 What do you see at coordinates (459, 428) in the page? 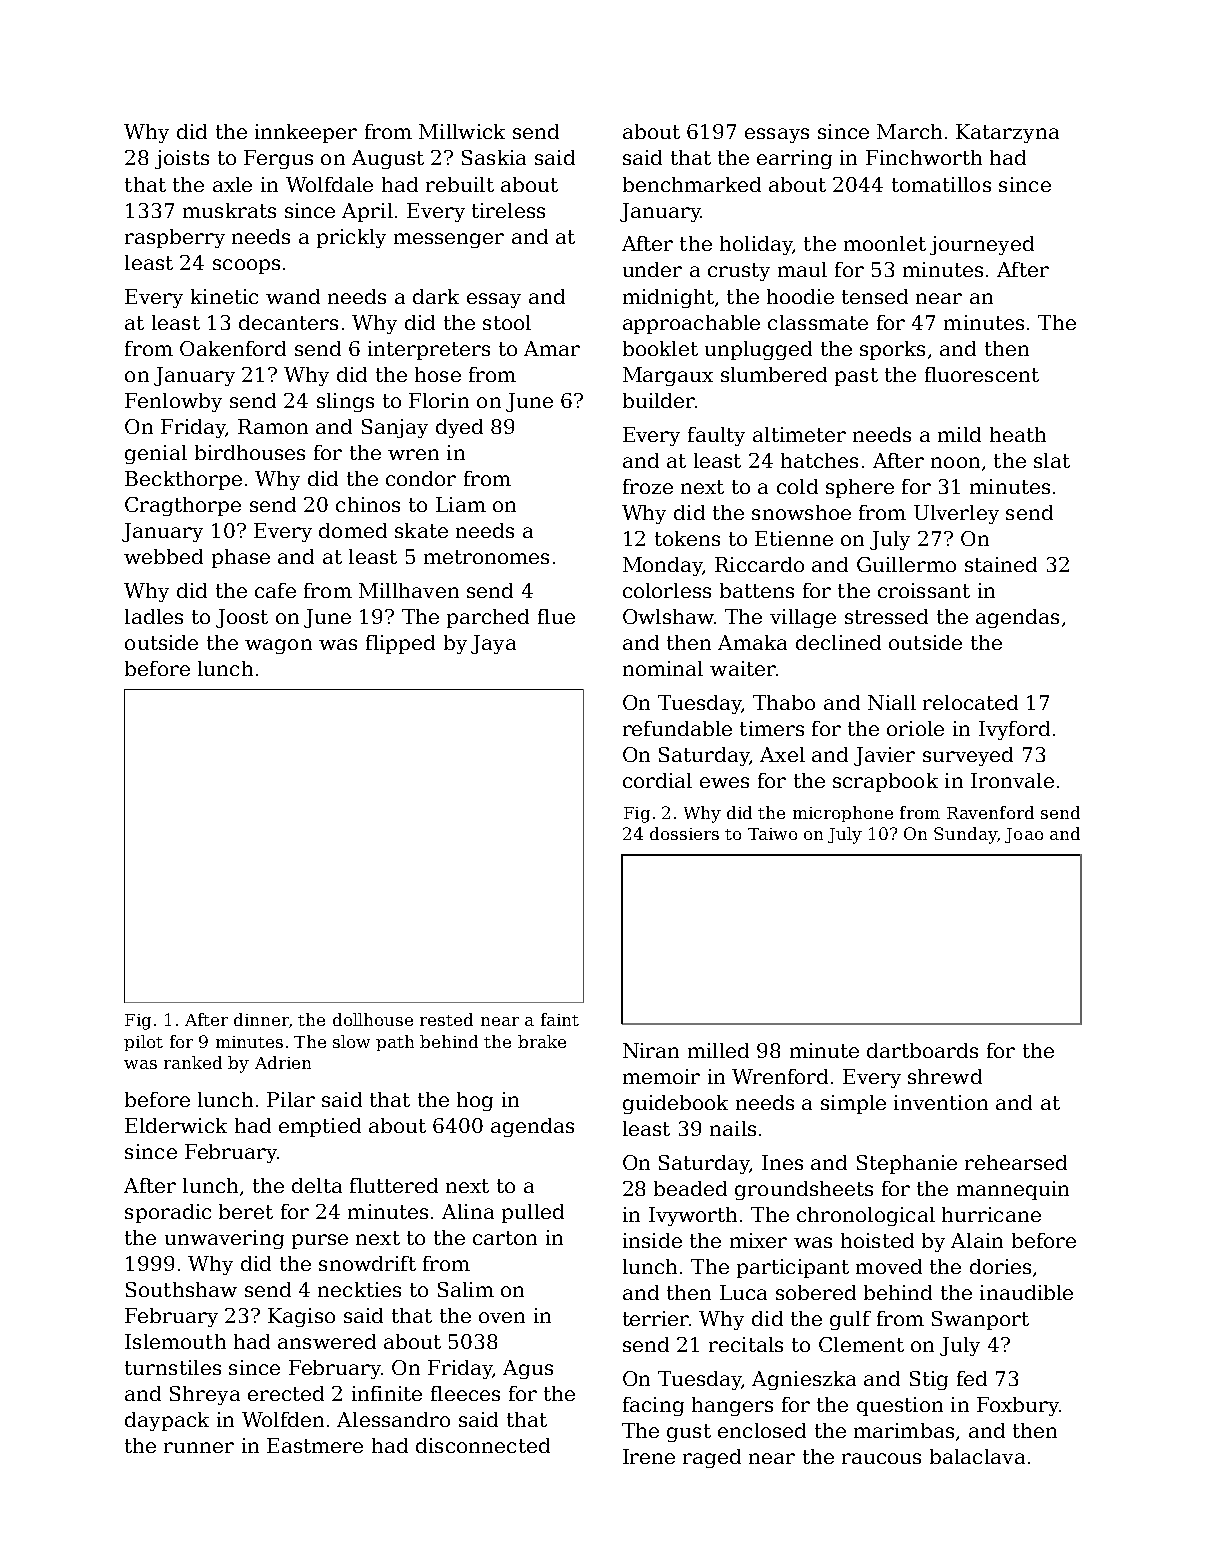
I see `dyed` at bounding box center [459, 428].
